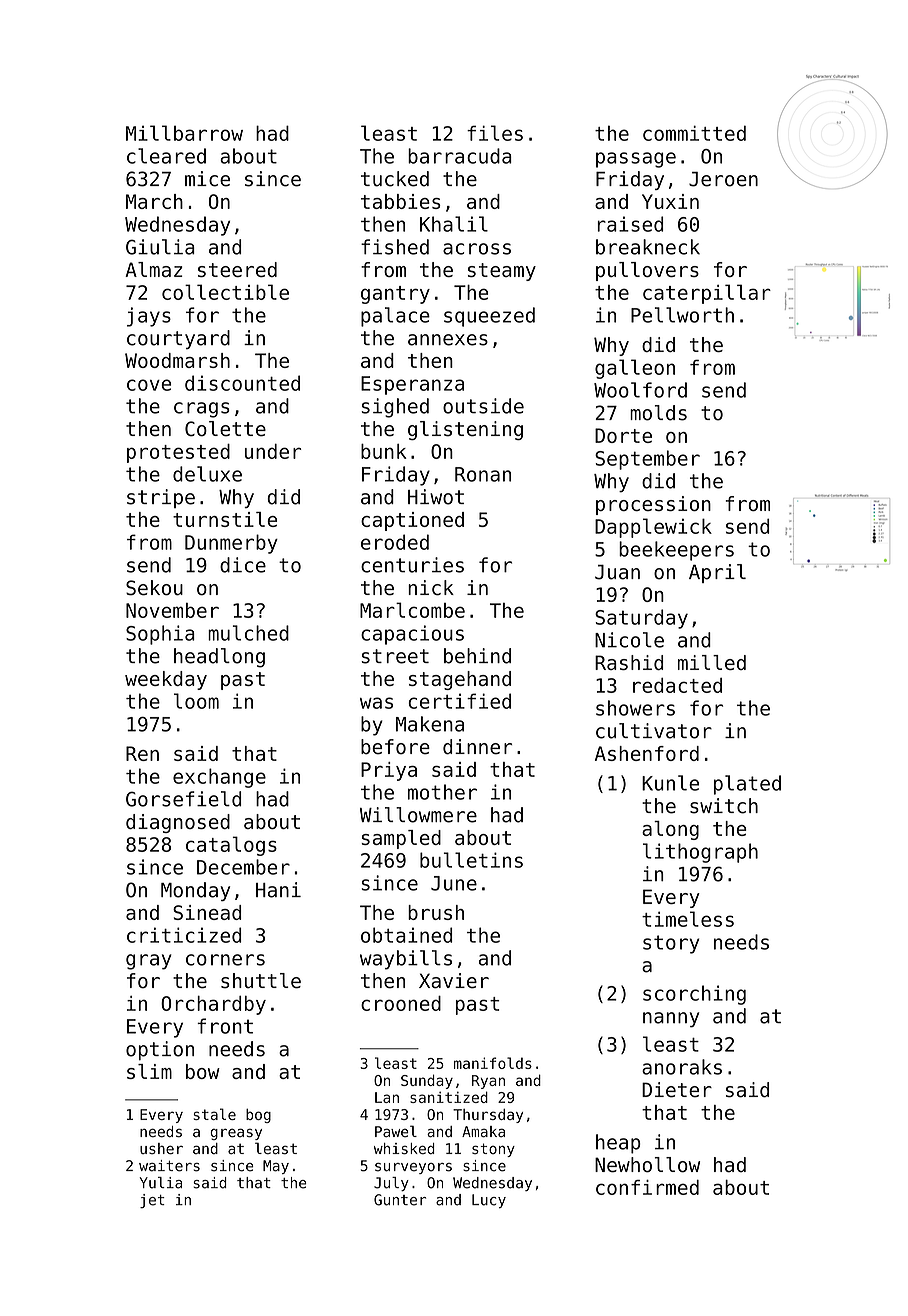 This screenshot has width=908, height=1316. I want to click on jet, so click(152, 1201).
